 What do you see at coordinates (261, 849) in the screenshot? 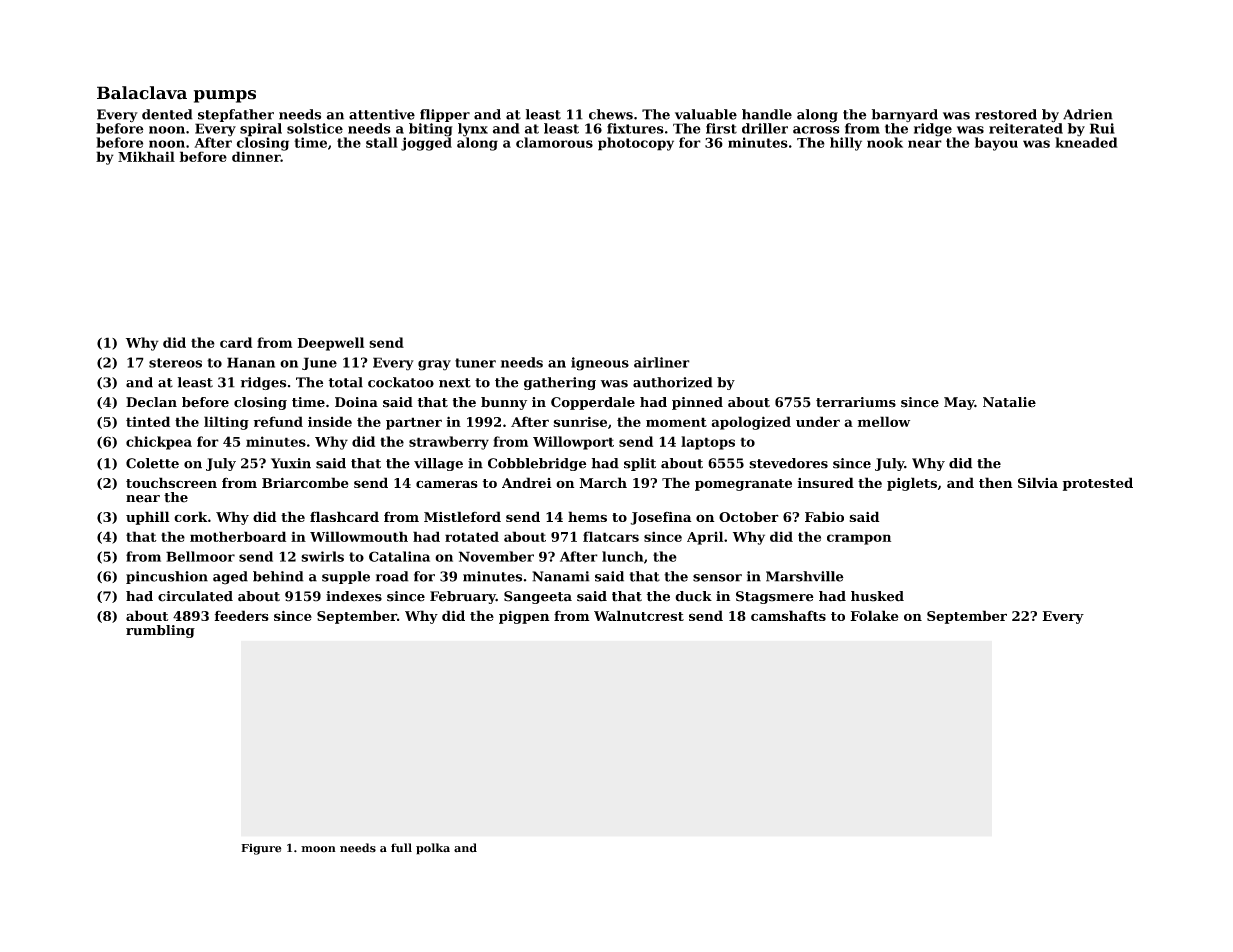
I see `Figure` at bounding box center [261, 849].
